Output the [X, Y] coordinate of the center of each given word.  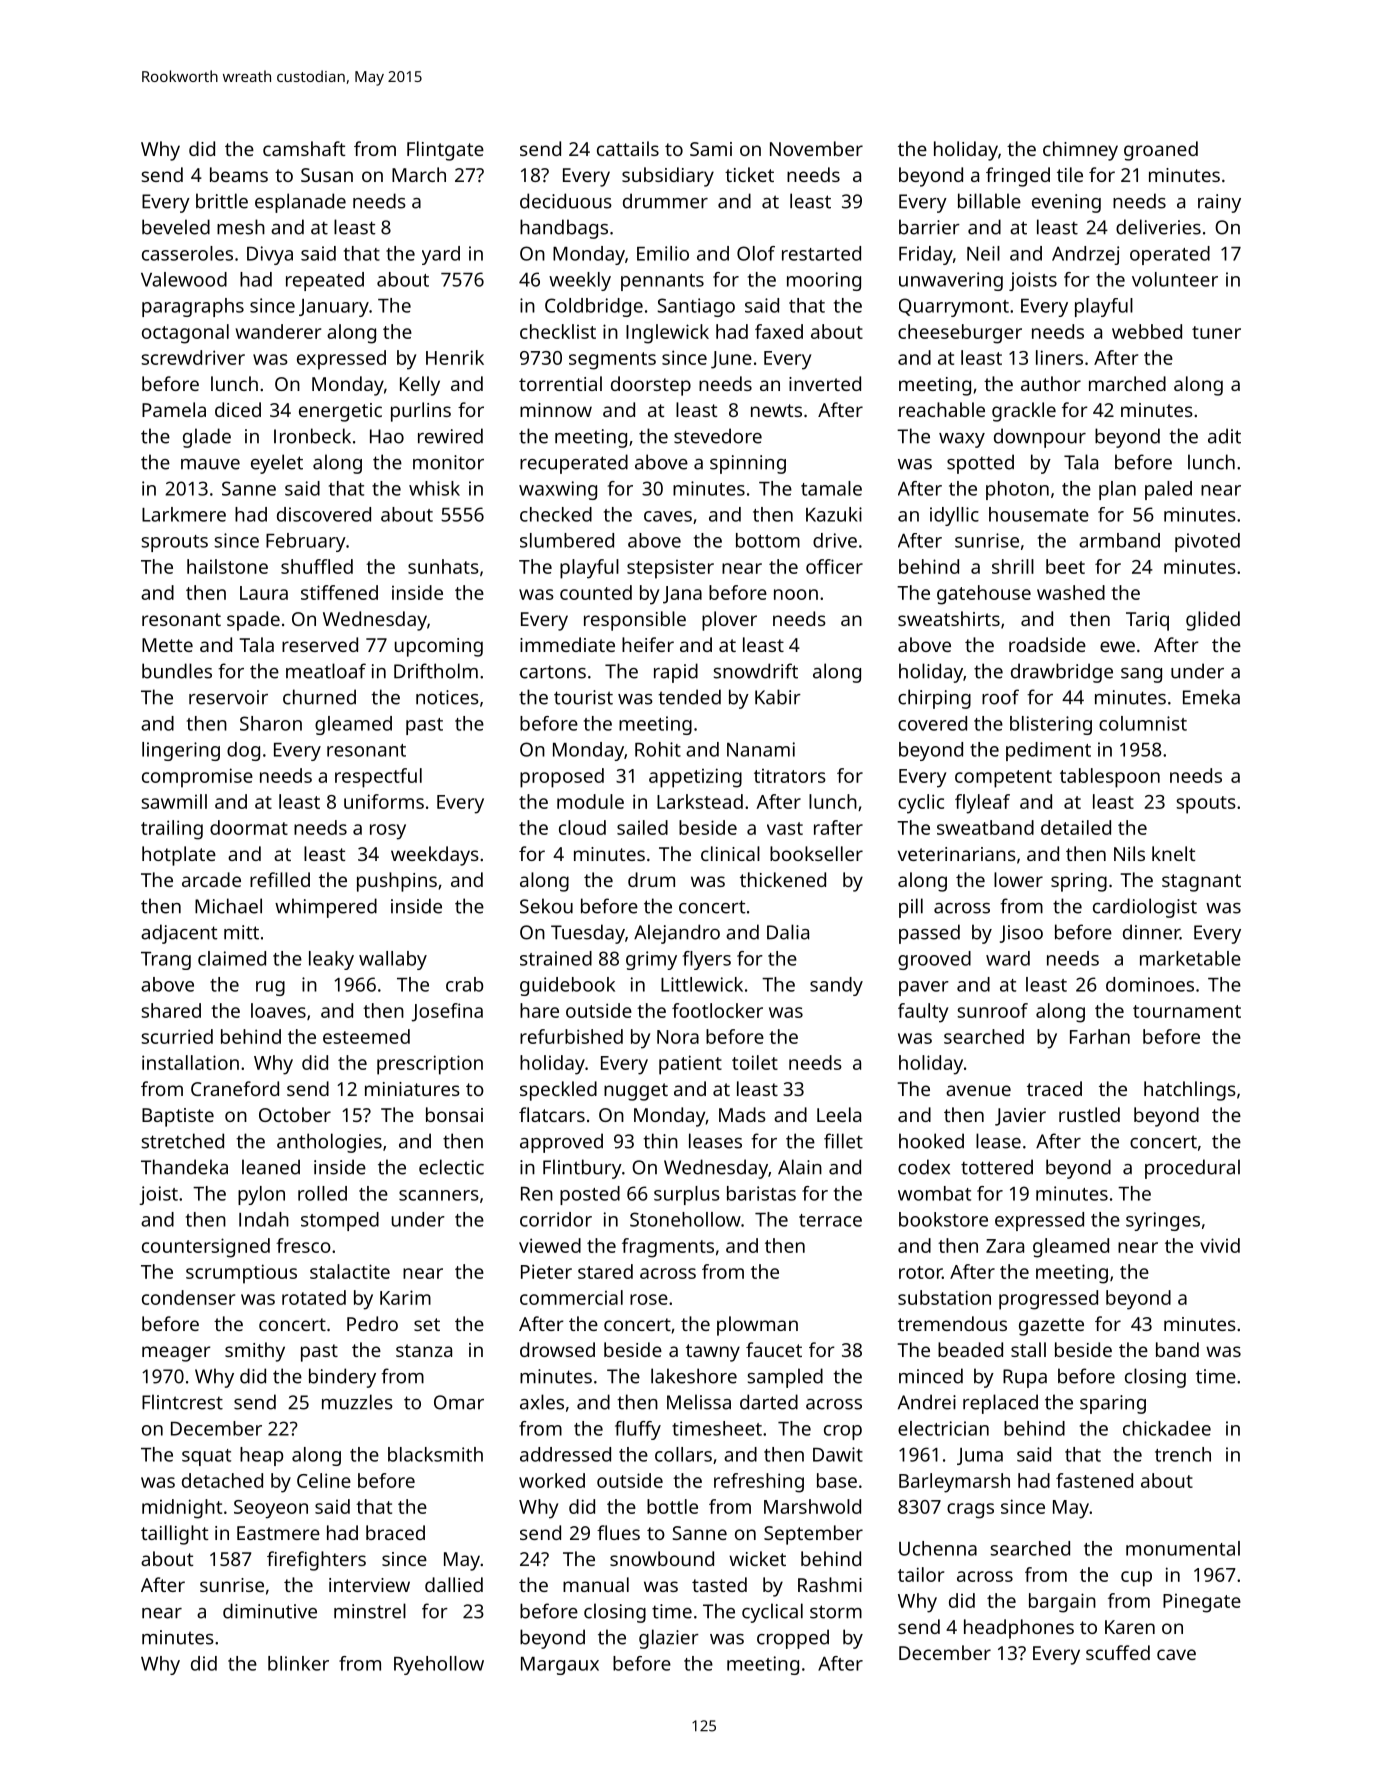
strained [556, 958]
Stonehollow [685, 1219]
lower [1018, 879]
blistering [1051, 725]
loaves [278, 1010]
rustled [1089, 1114]
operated [1170, 255]
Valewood [184, 279]
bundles [177, 671]
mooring [824, 281]
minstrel [370, 1611]
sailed [642, 827]
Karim [405, 1297]
